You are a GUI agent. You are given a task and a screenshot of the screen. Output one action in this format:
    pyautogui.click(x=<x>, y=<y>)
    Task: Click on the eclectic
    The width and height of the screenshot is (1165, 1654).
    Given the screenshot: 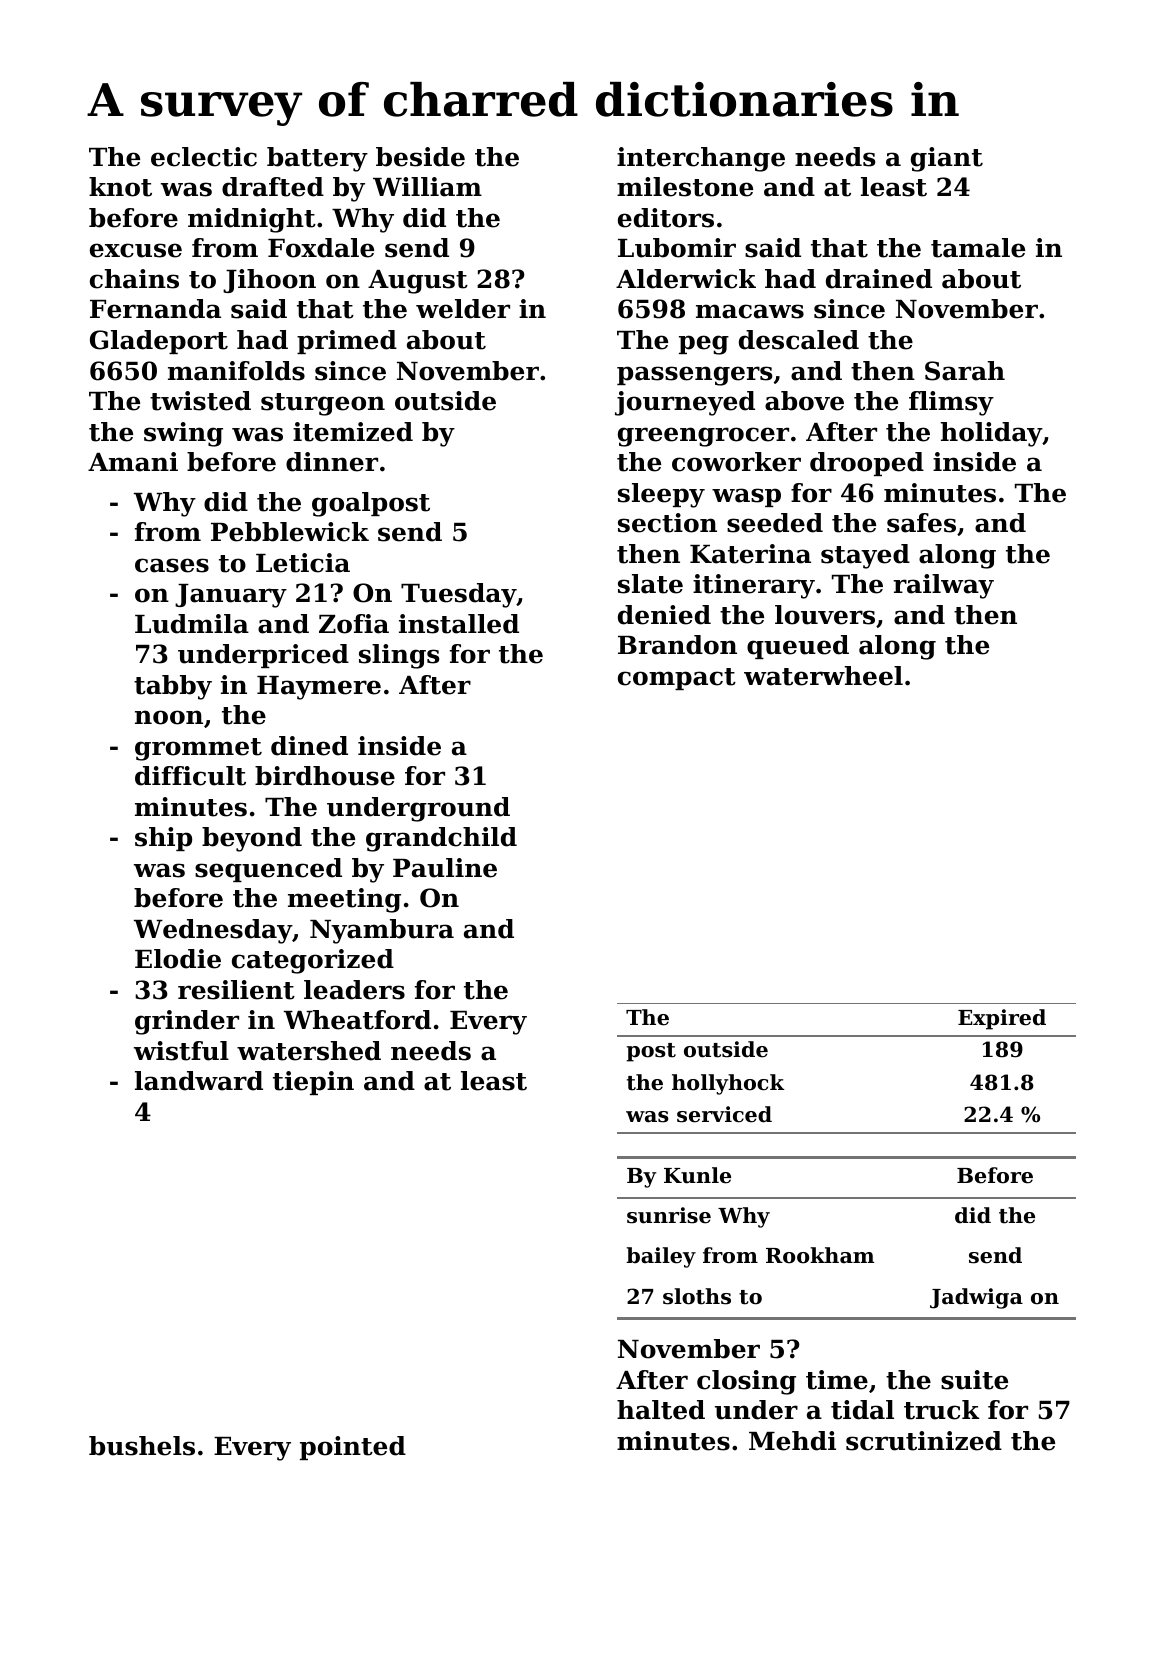 What is the action you would take?
    pyautogui.click(x=204, y=157)
